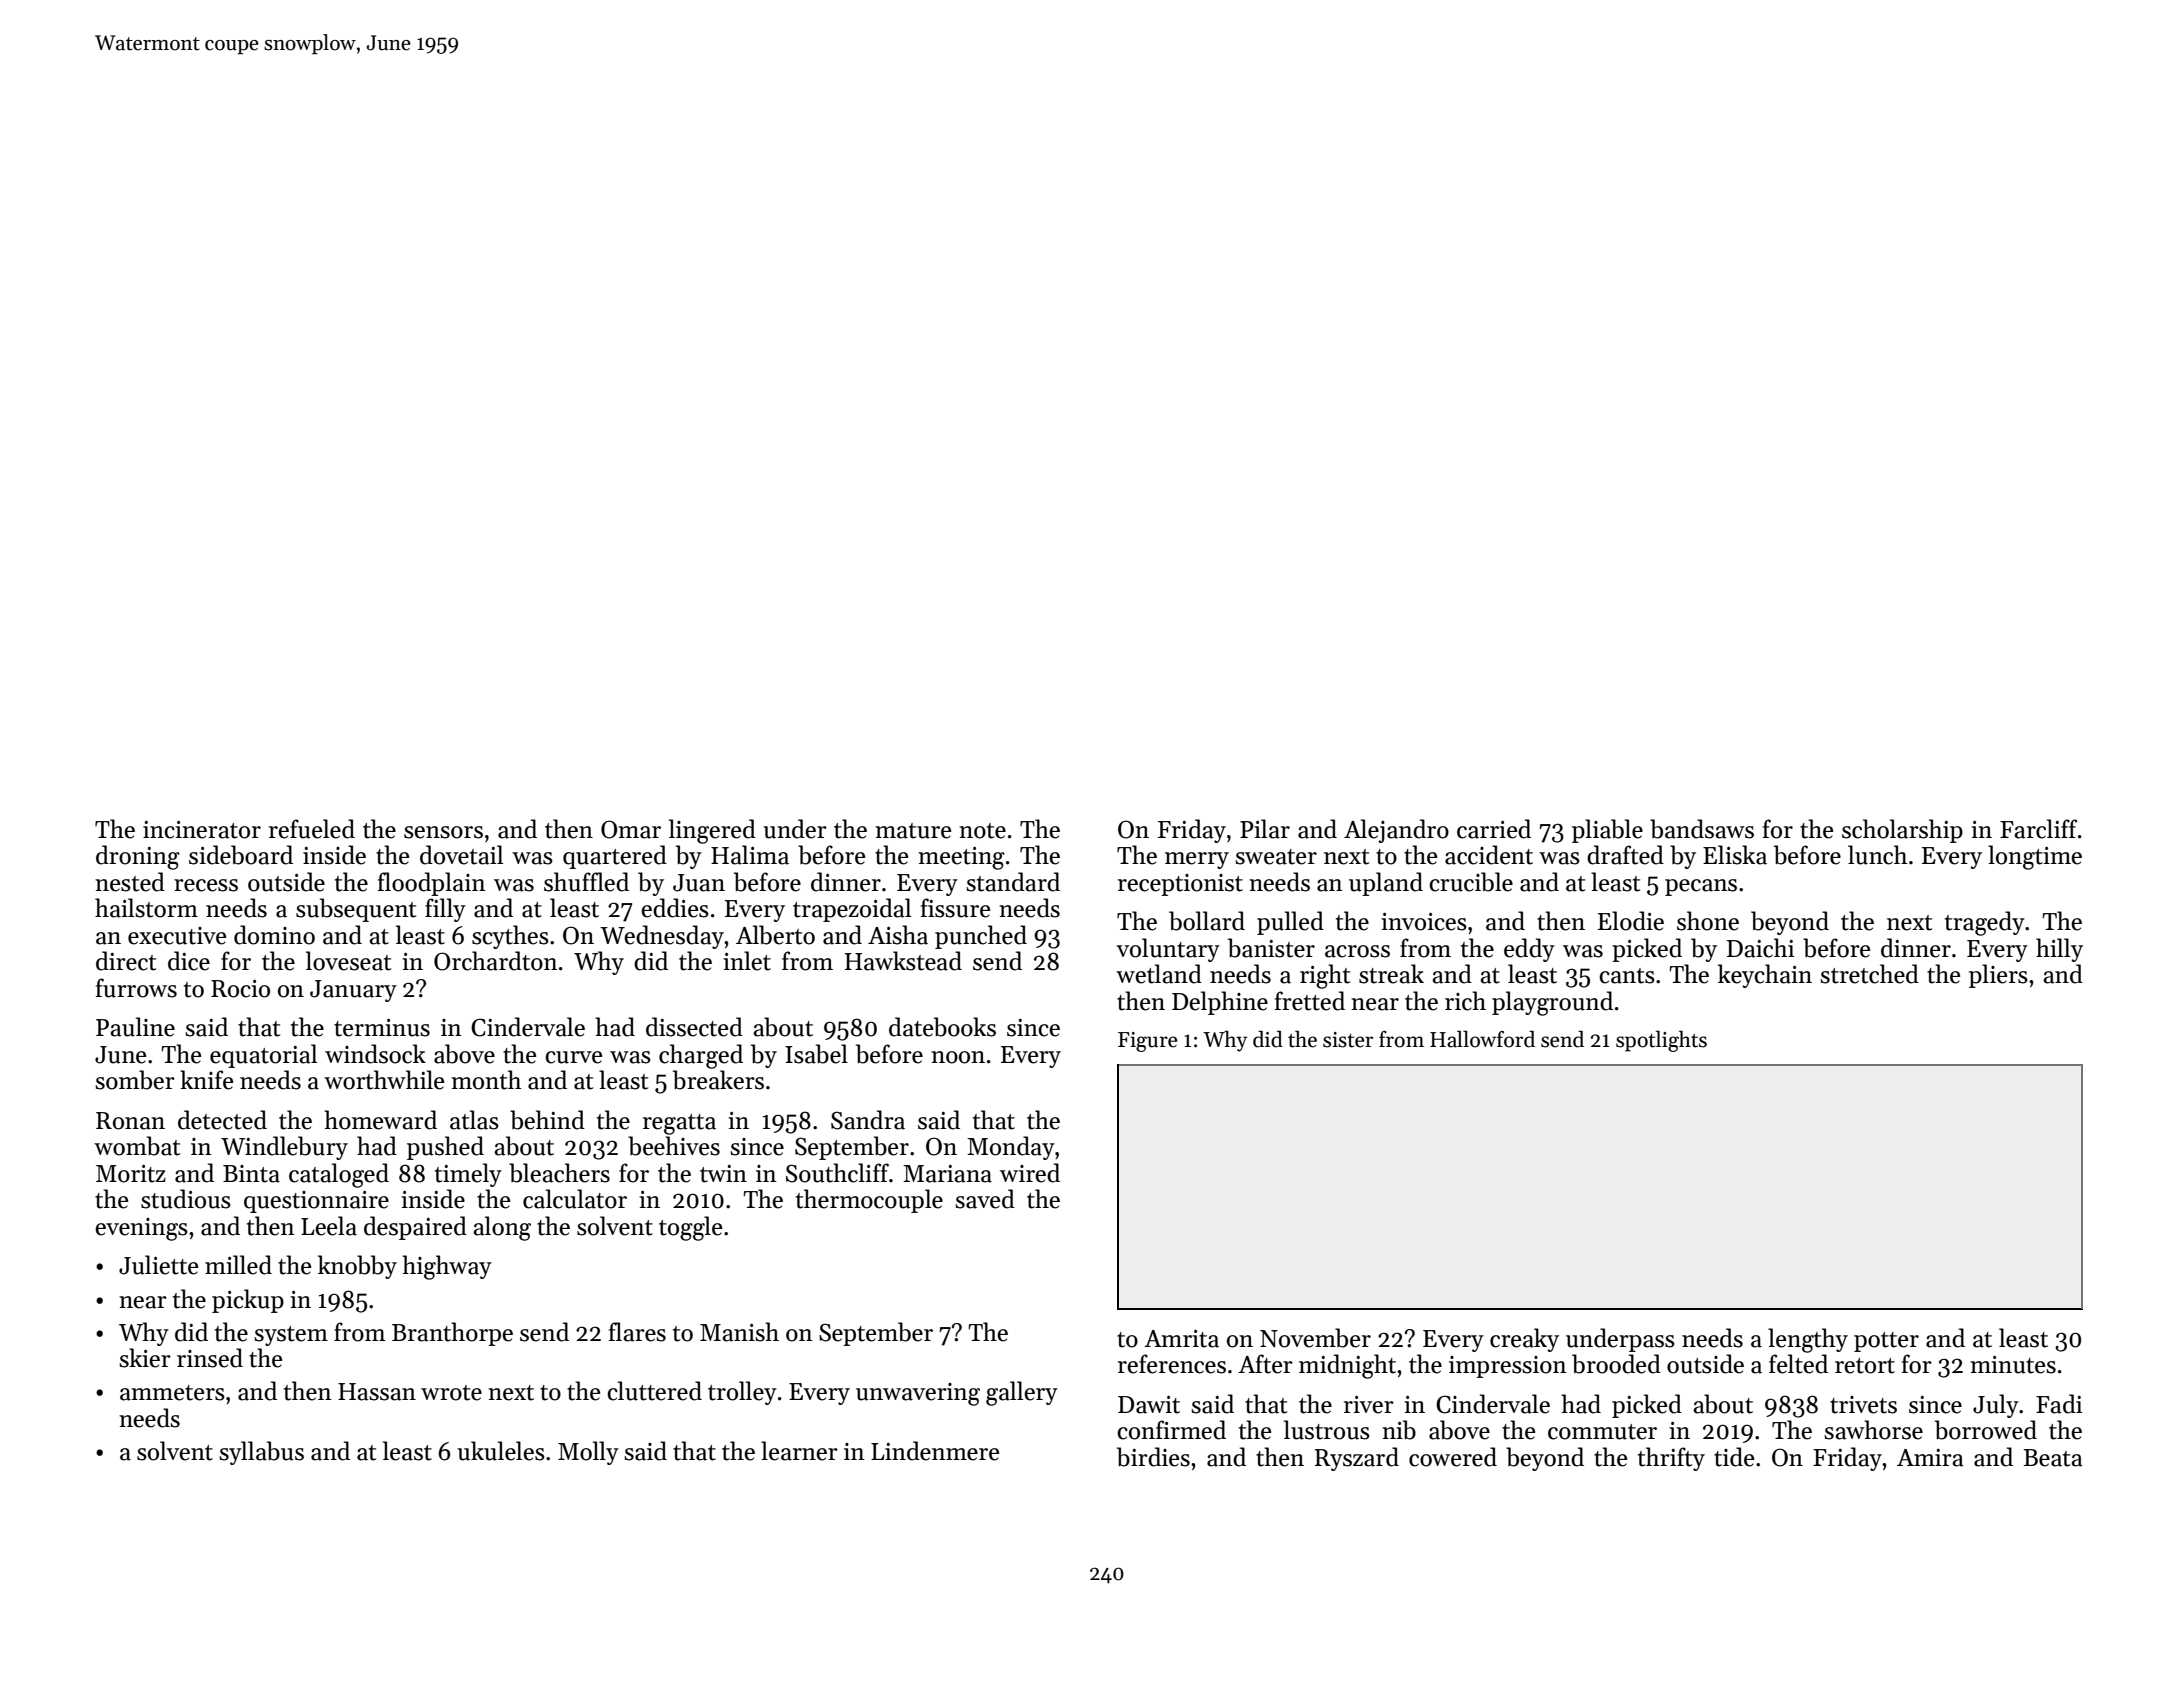  What do you see at coordinates (1396, 831) in the document?
I see `Alejandro` at bounding box center [1396, 831].
